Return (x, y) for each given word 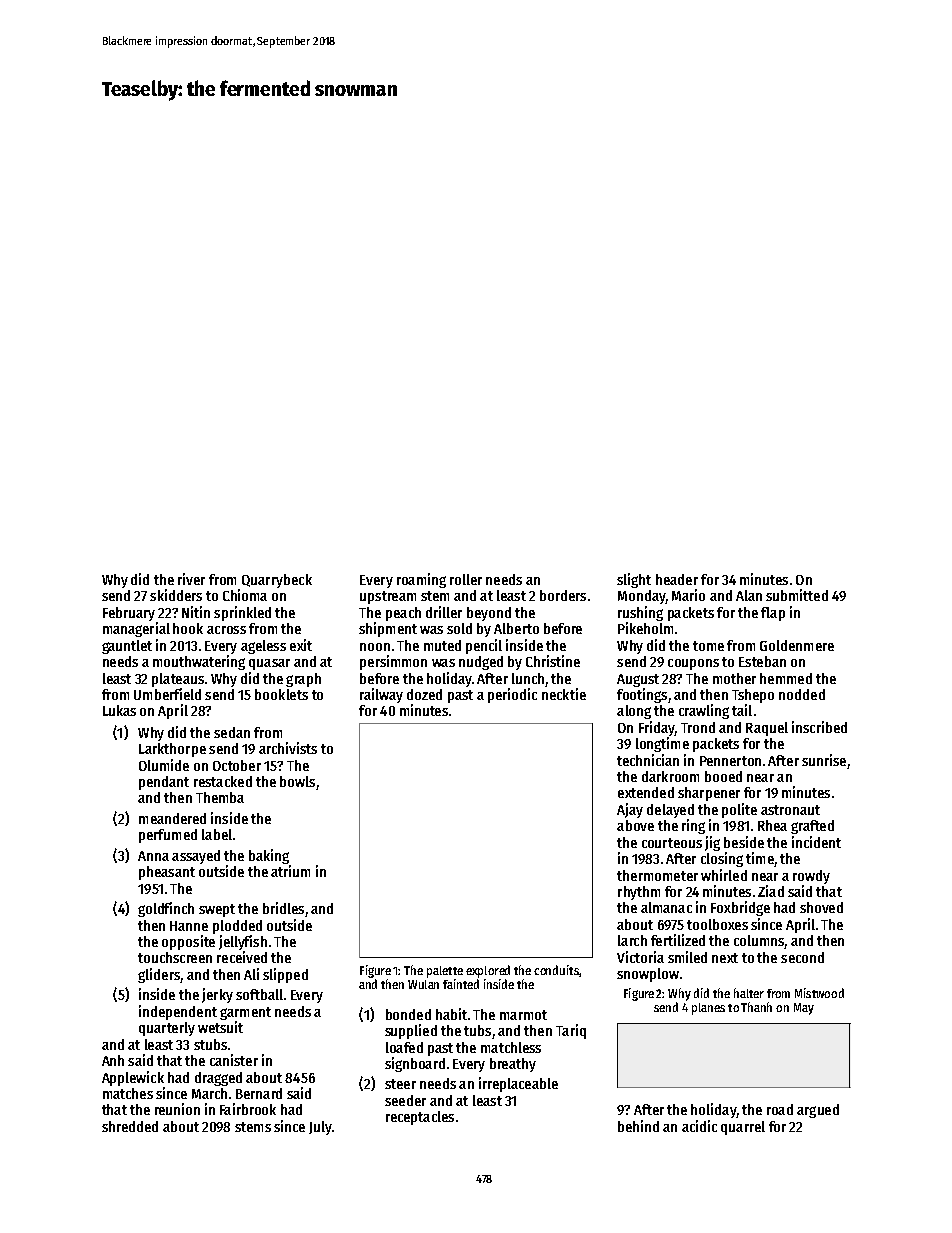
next (725, 958)
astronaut (790, 810)
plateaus (178, 680)
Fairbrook (248, 1109)
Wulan (423, 984)
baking (269, 856)
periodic (512, 695)
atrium (290, 871)
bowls (297, 781)
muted (442, 645)
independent (178, 1012)
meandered (172, 818)
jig (712, 843)
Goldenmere (797, 645)
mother (734, 678)
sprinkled (242, 613)
